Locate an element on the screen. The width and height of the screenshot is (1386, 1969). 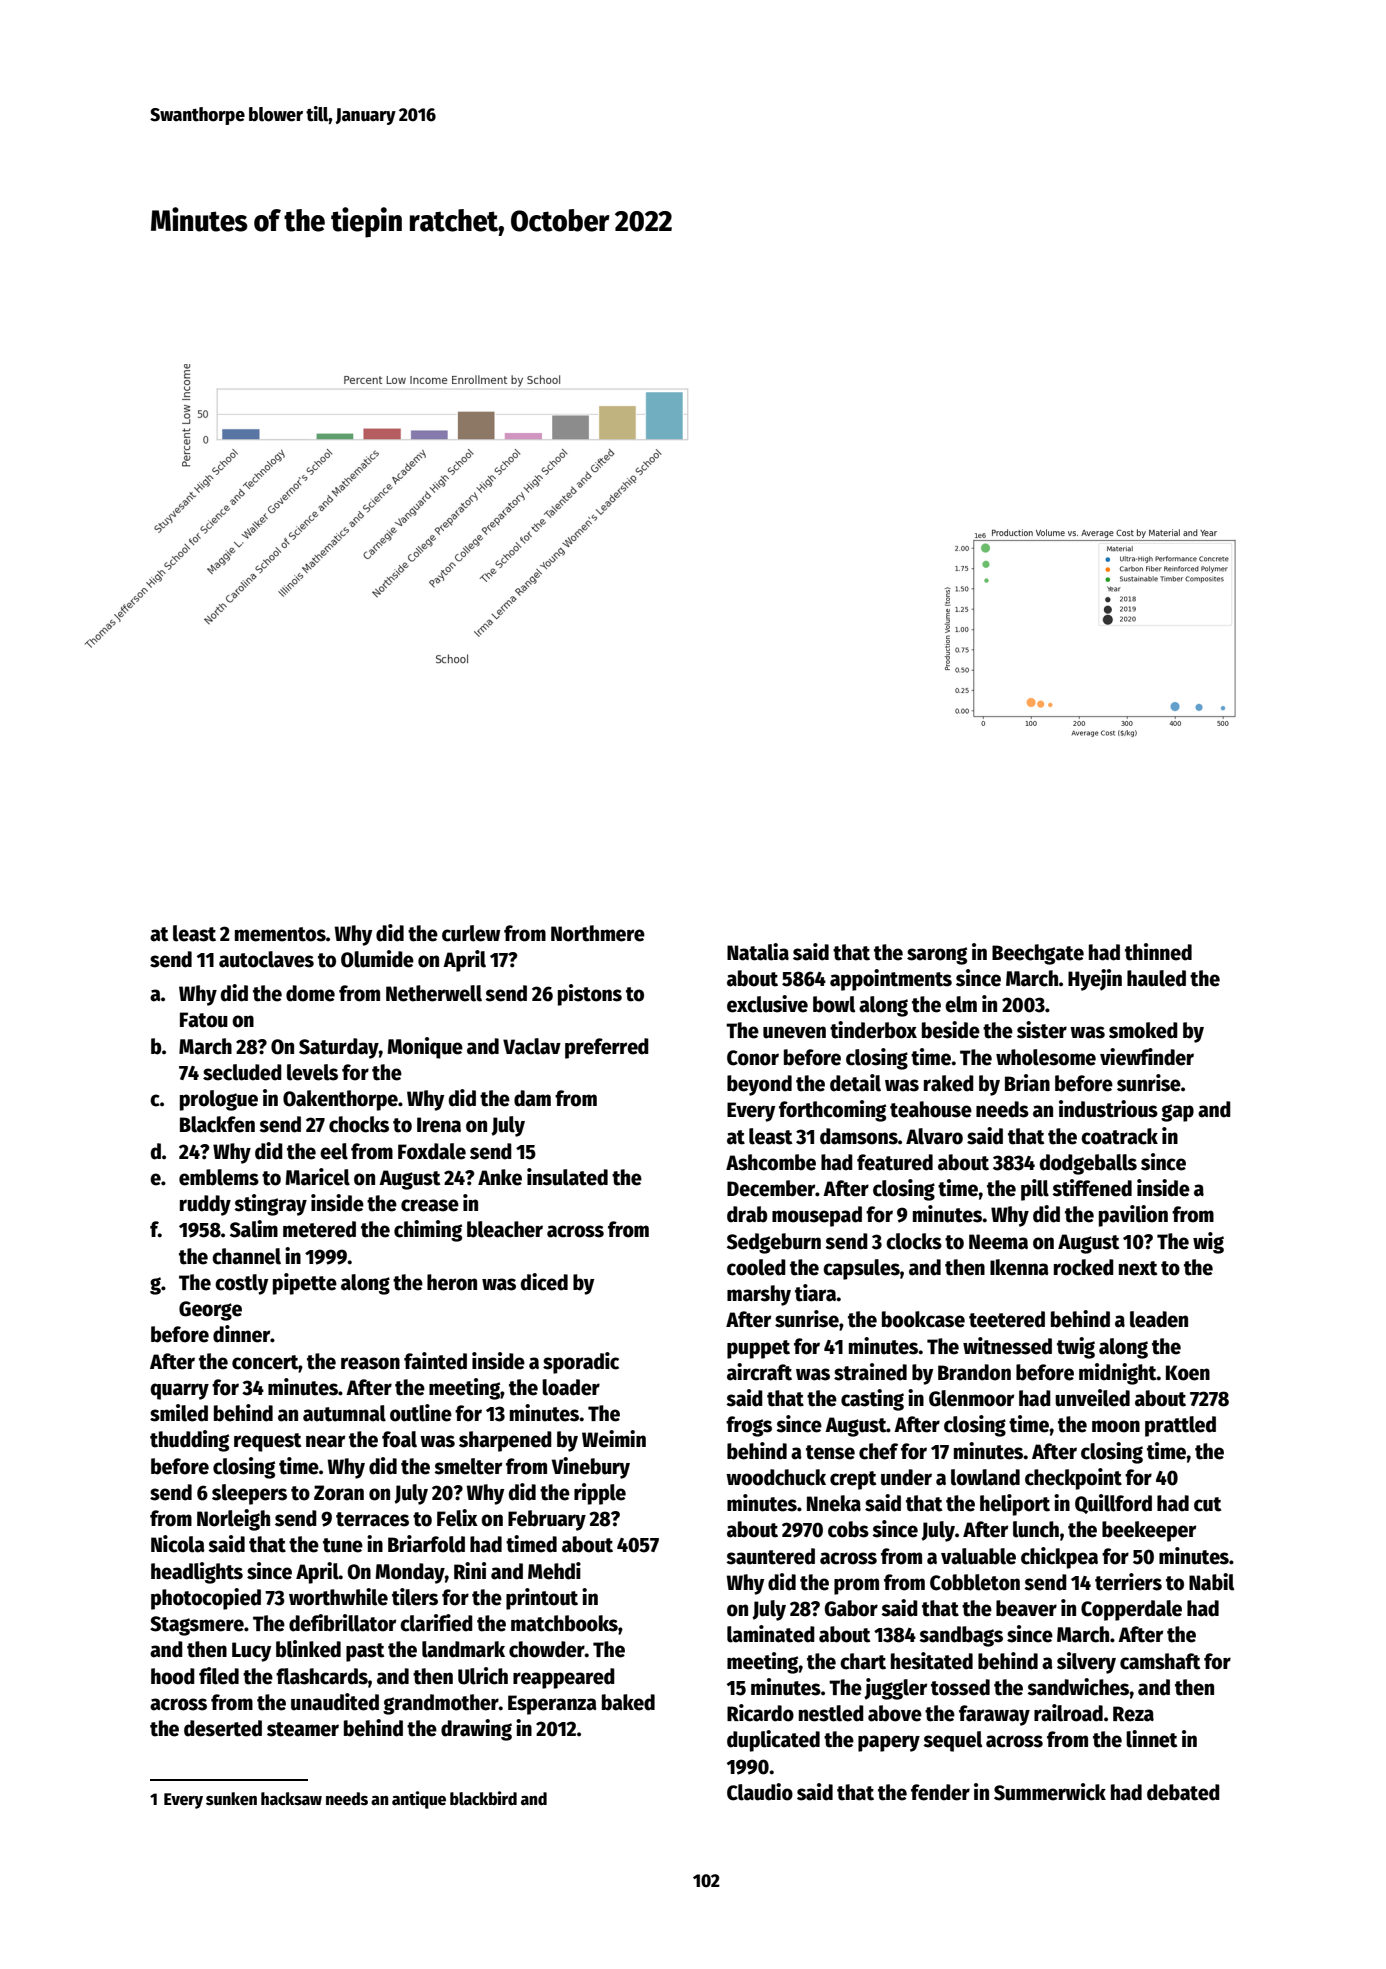
reason is located at coordinates (370, 1363).
